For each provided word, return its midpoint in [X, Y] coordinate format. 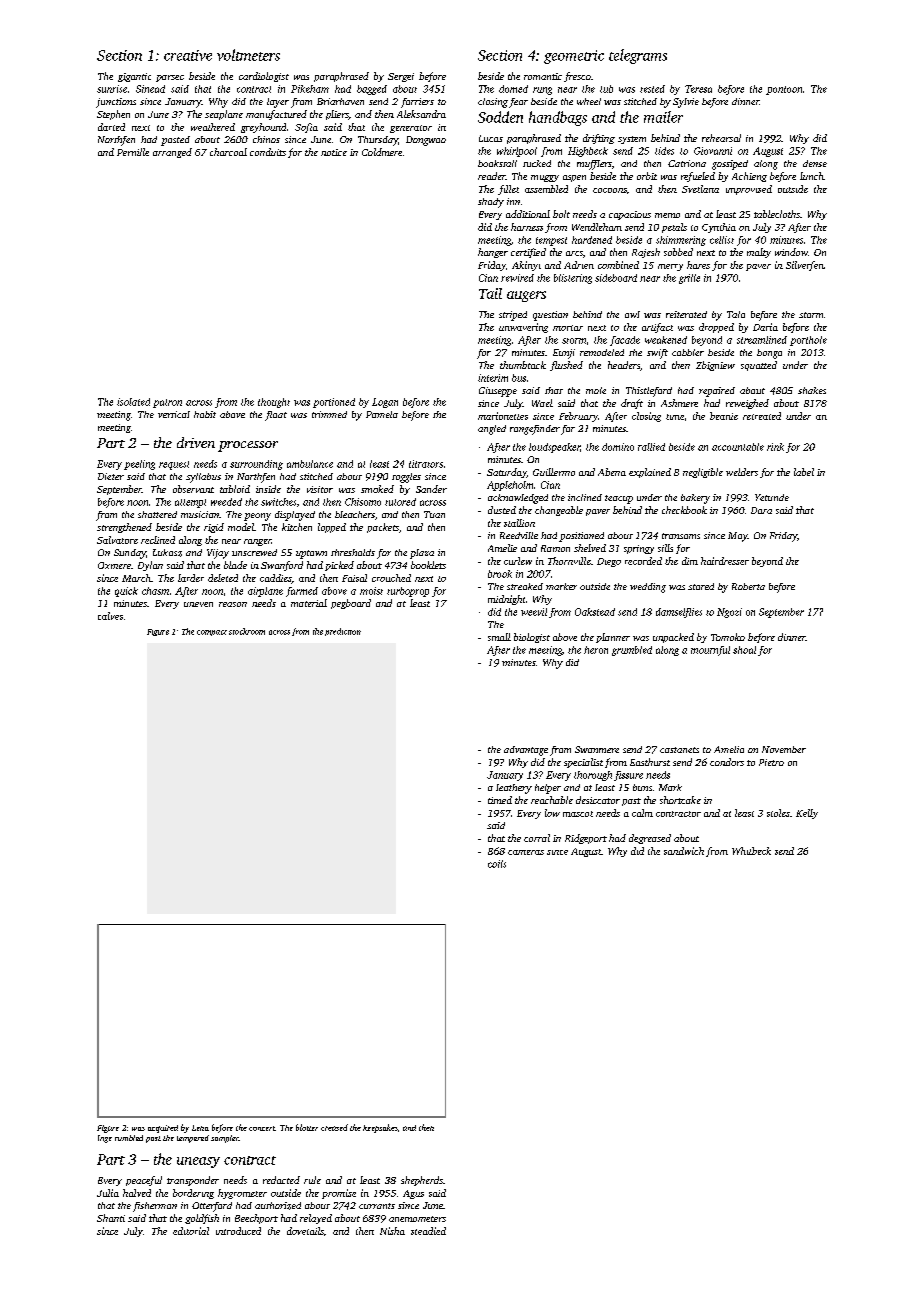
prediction [343, 632]
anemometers [417, 1219]
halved [137, 1193]
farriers [417, 103]
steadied [428, 1231]
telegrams [638, 56]
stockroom [247, 631]
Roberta [748, 586]
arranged [172, 153]
